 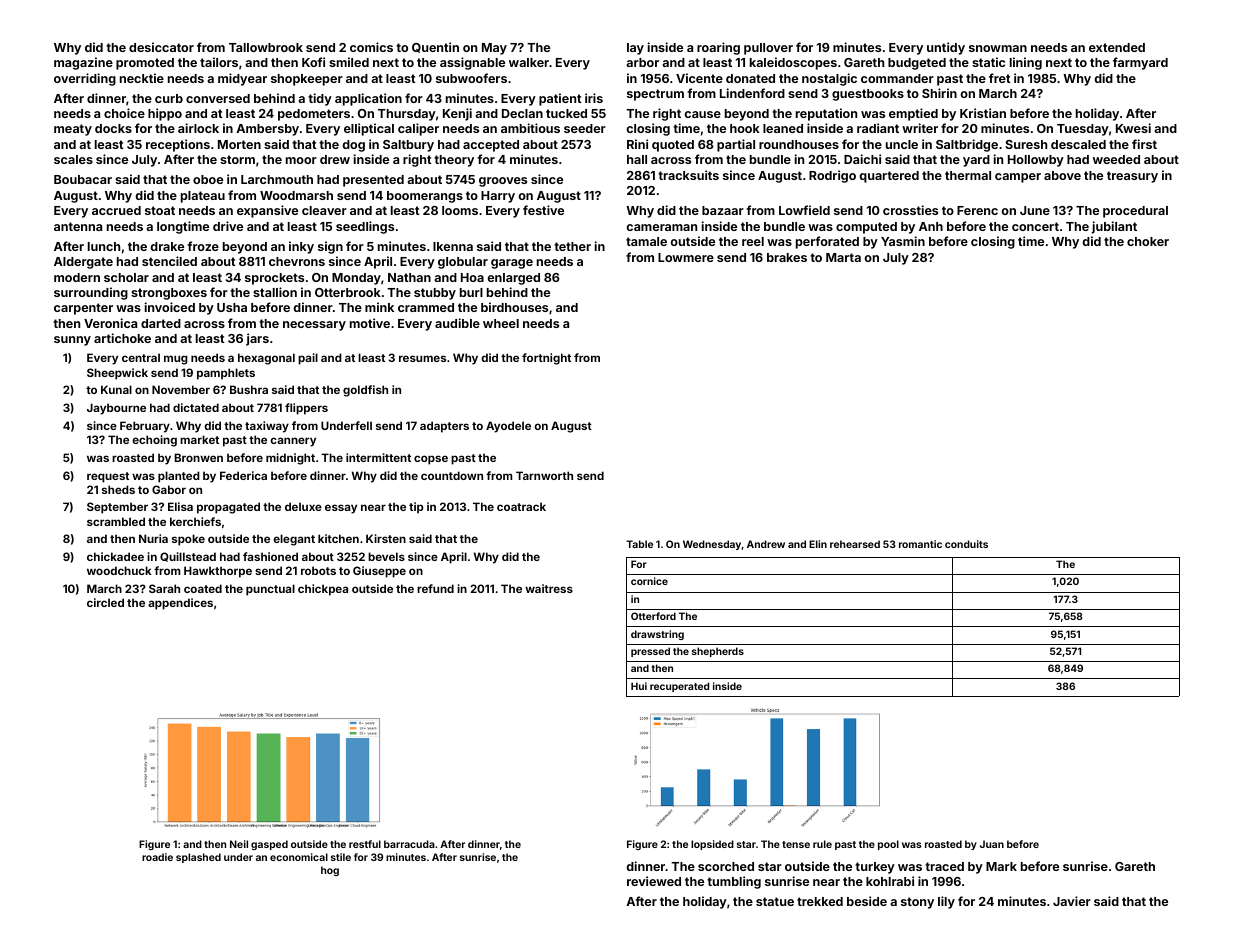 What do you see at coordinates (712, 845) in the image?
I see `lopsided` at bounding box center [712, 845].
